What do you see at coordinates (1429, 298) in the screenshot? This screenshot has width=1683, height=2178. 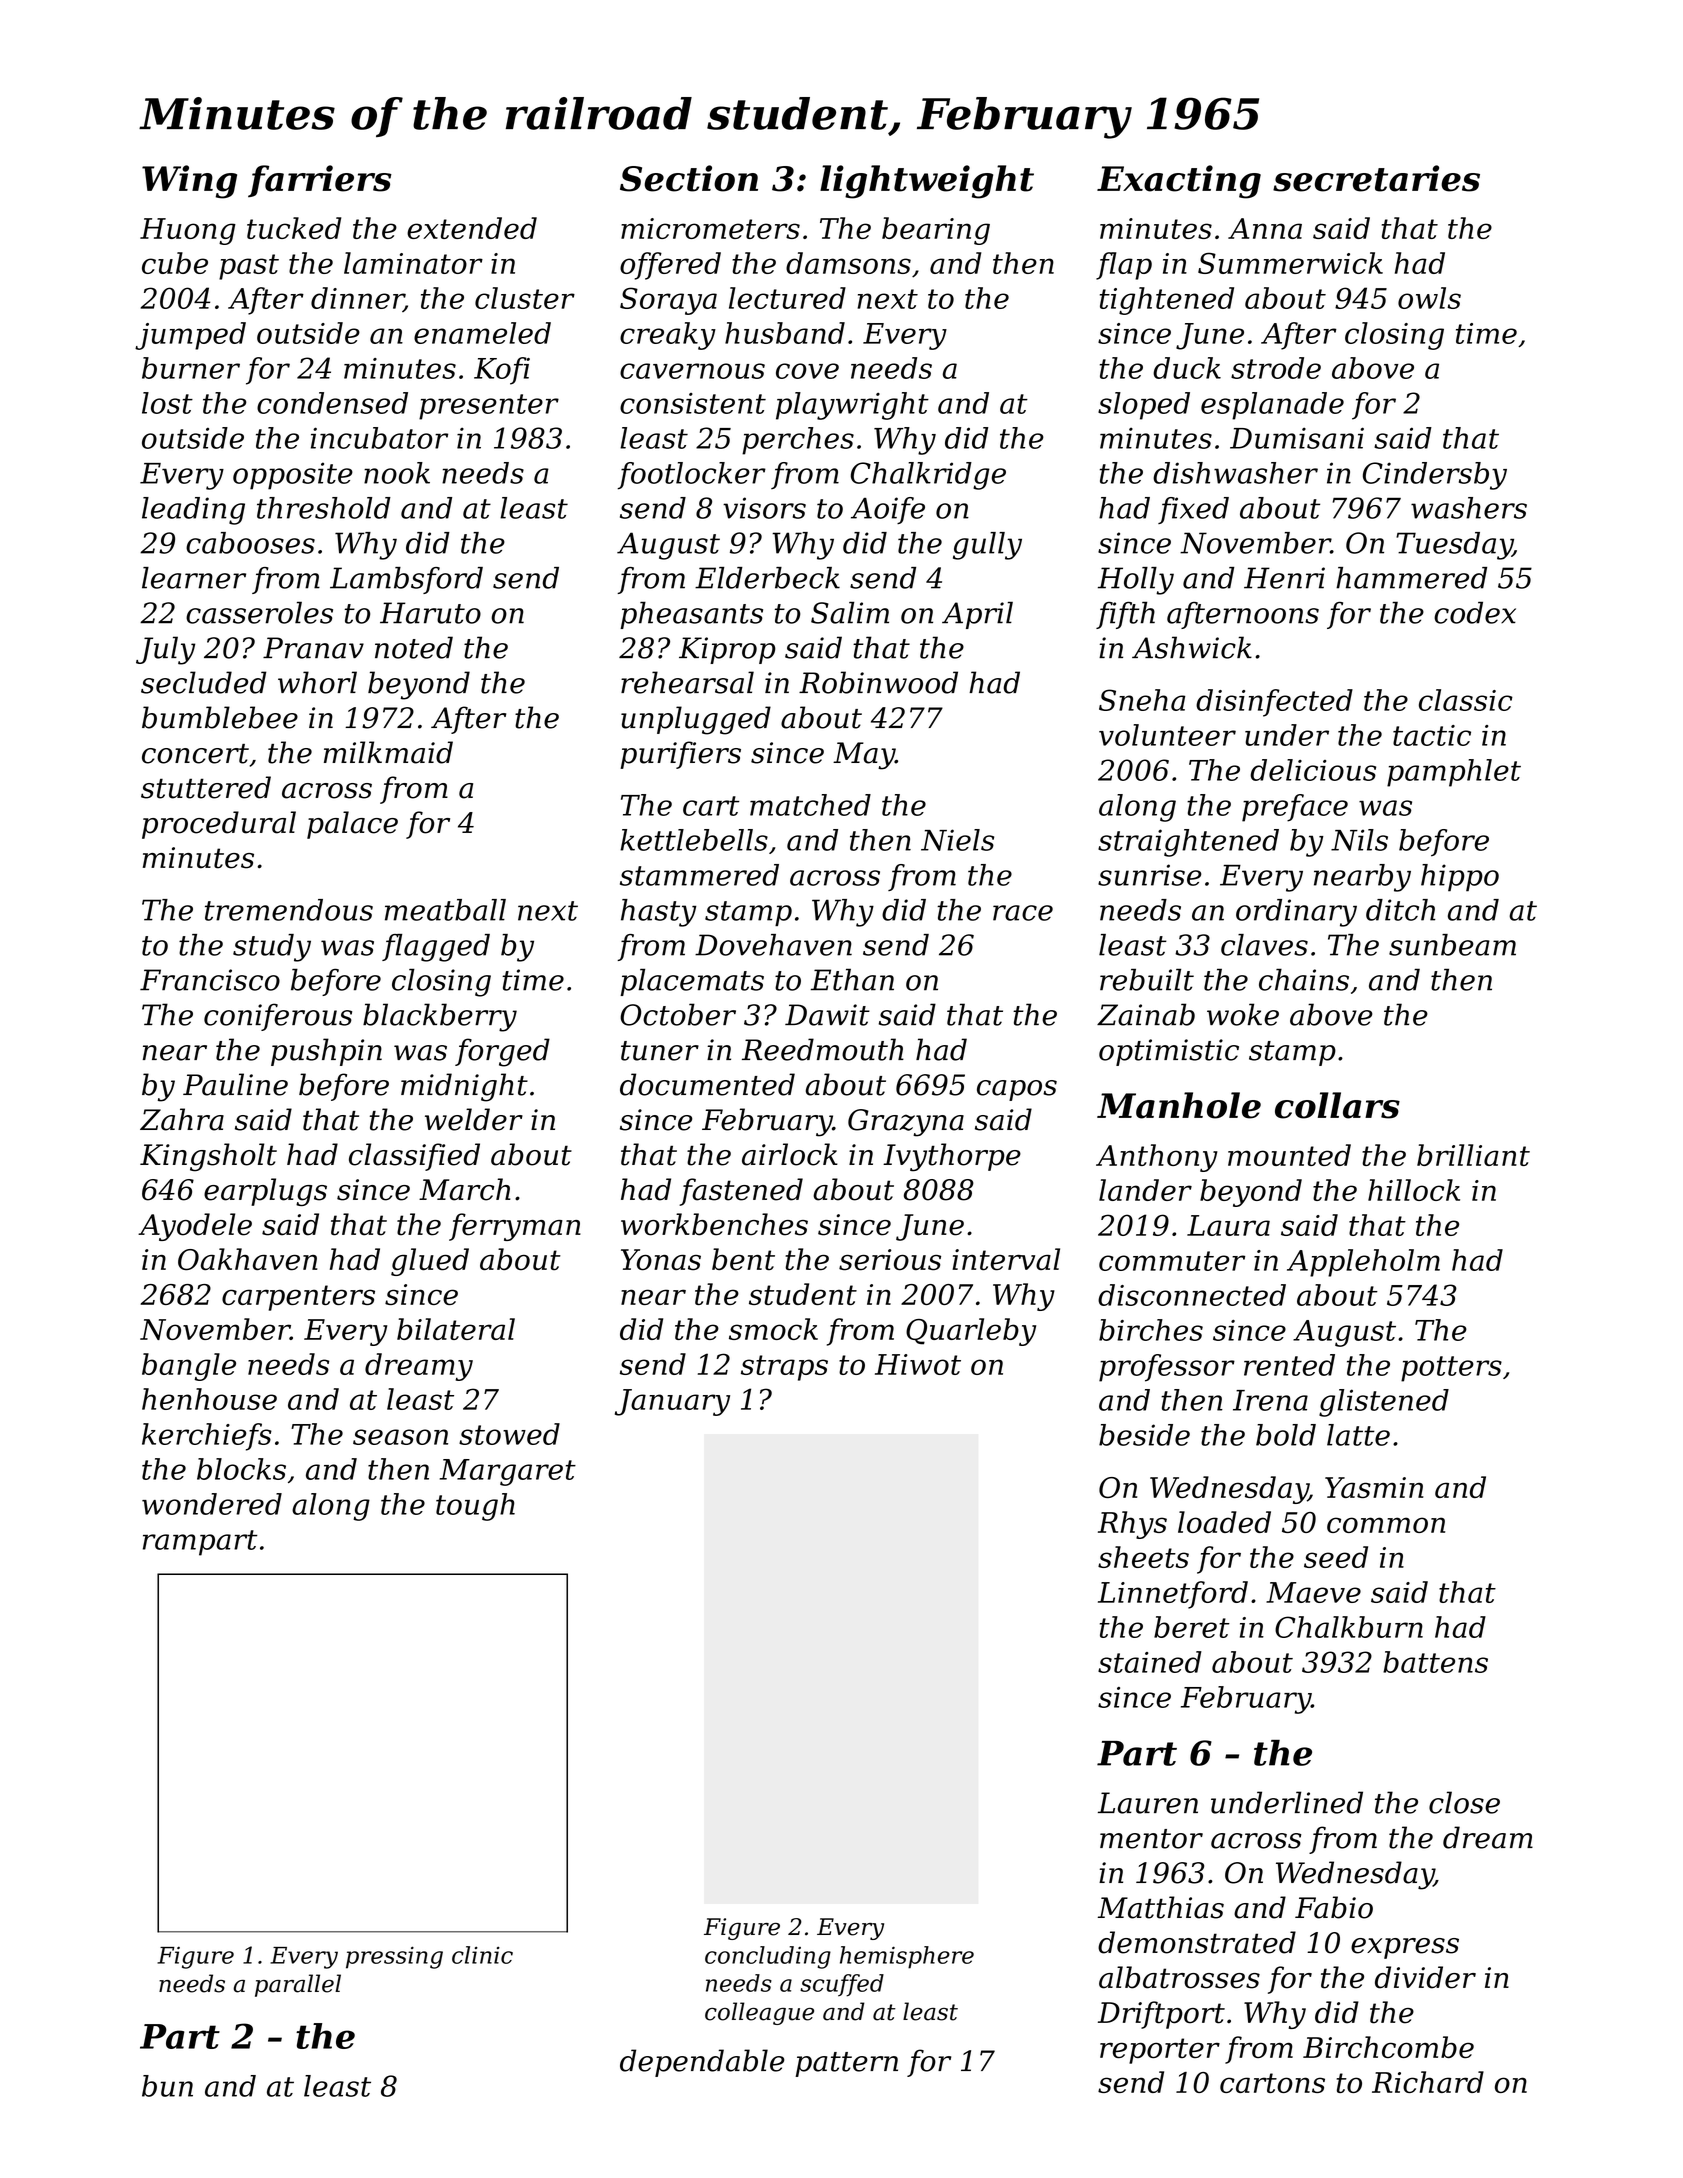 I see `owls` at bounding box center [1429, 298].
